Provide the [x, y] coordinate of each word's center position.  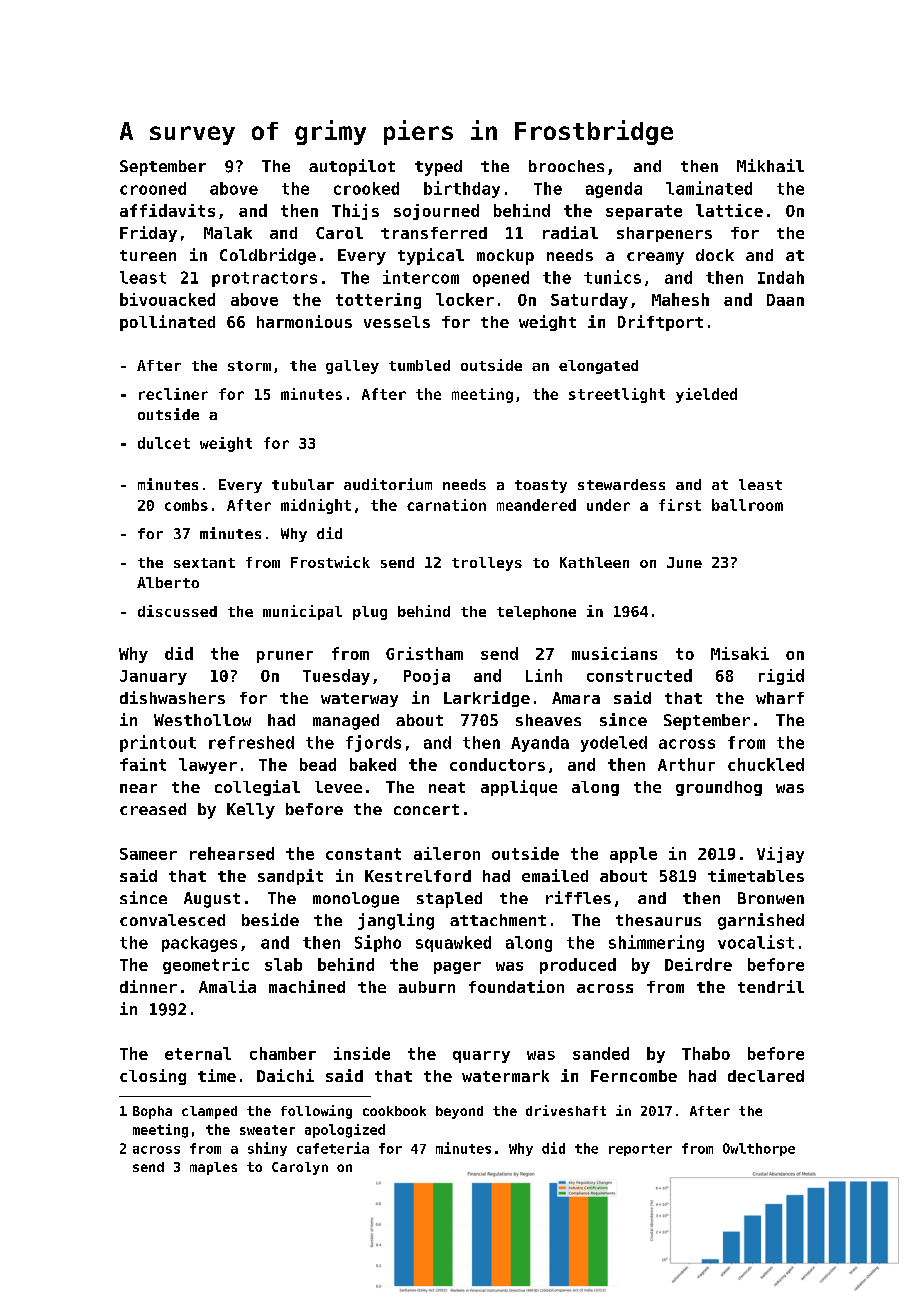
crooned [153, 188]
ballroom [747, 505]
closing [153, 1077]
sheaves [548, 720]
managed [346, 722]
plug [370, 613]
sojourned [436, 212]
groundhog [719, 788]
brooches [566, 166]
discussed [177, 611]
